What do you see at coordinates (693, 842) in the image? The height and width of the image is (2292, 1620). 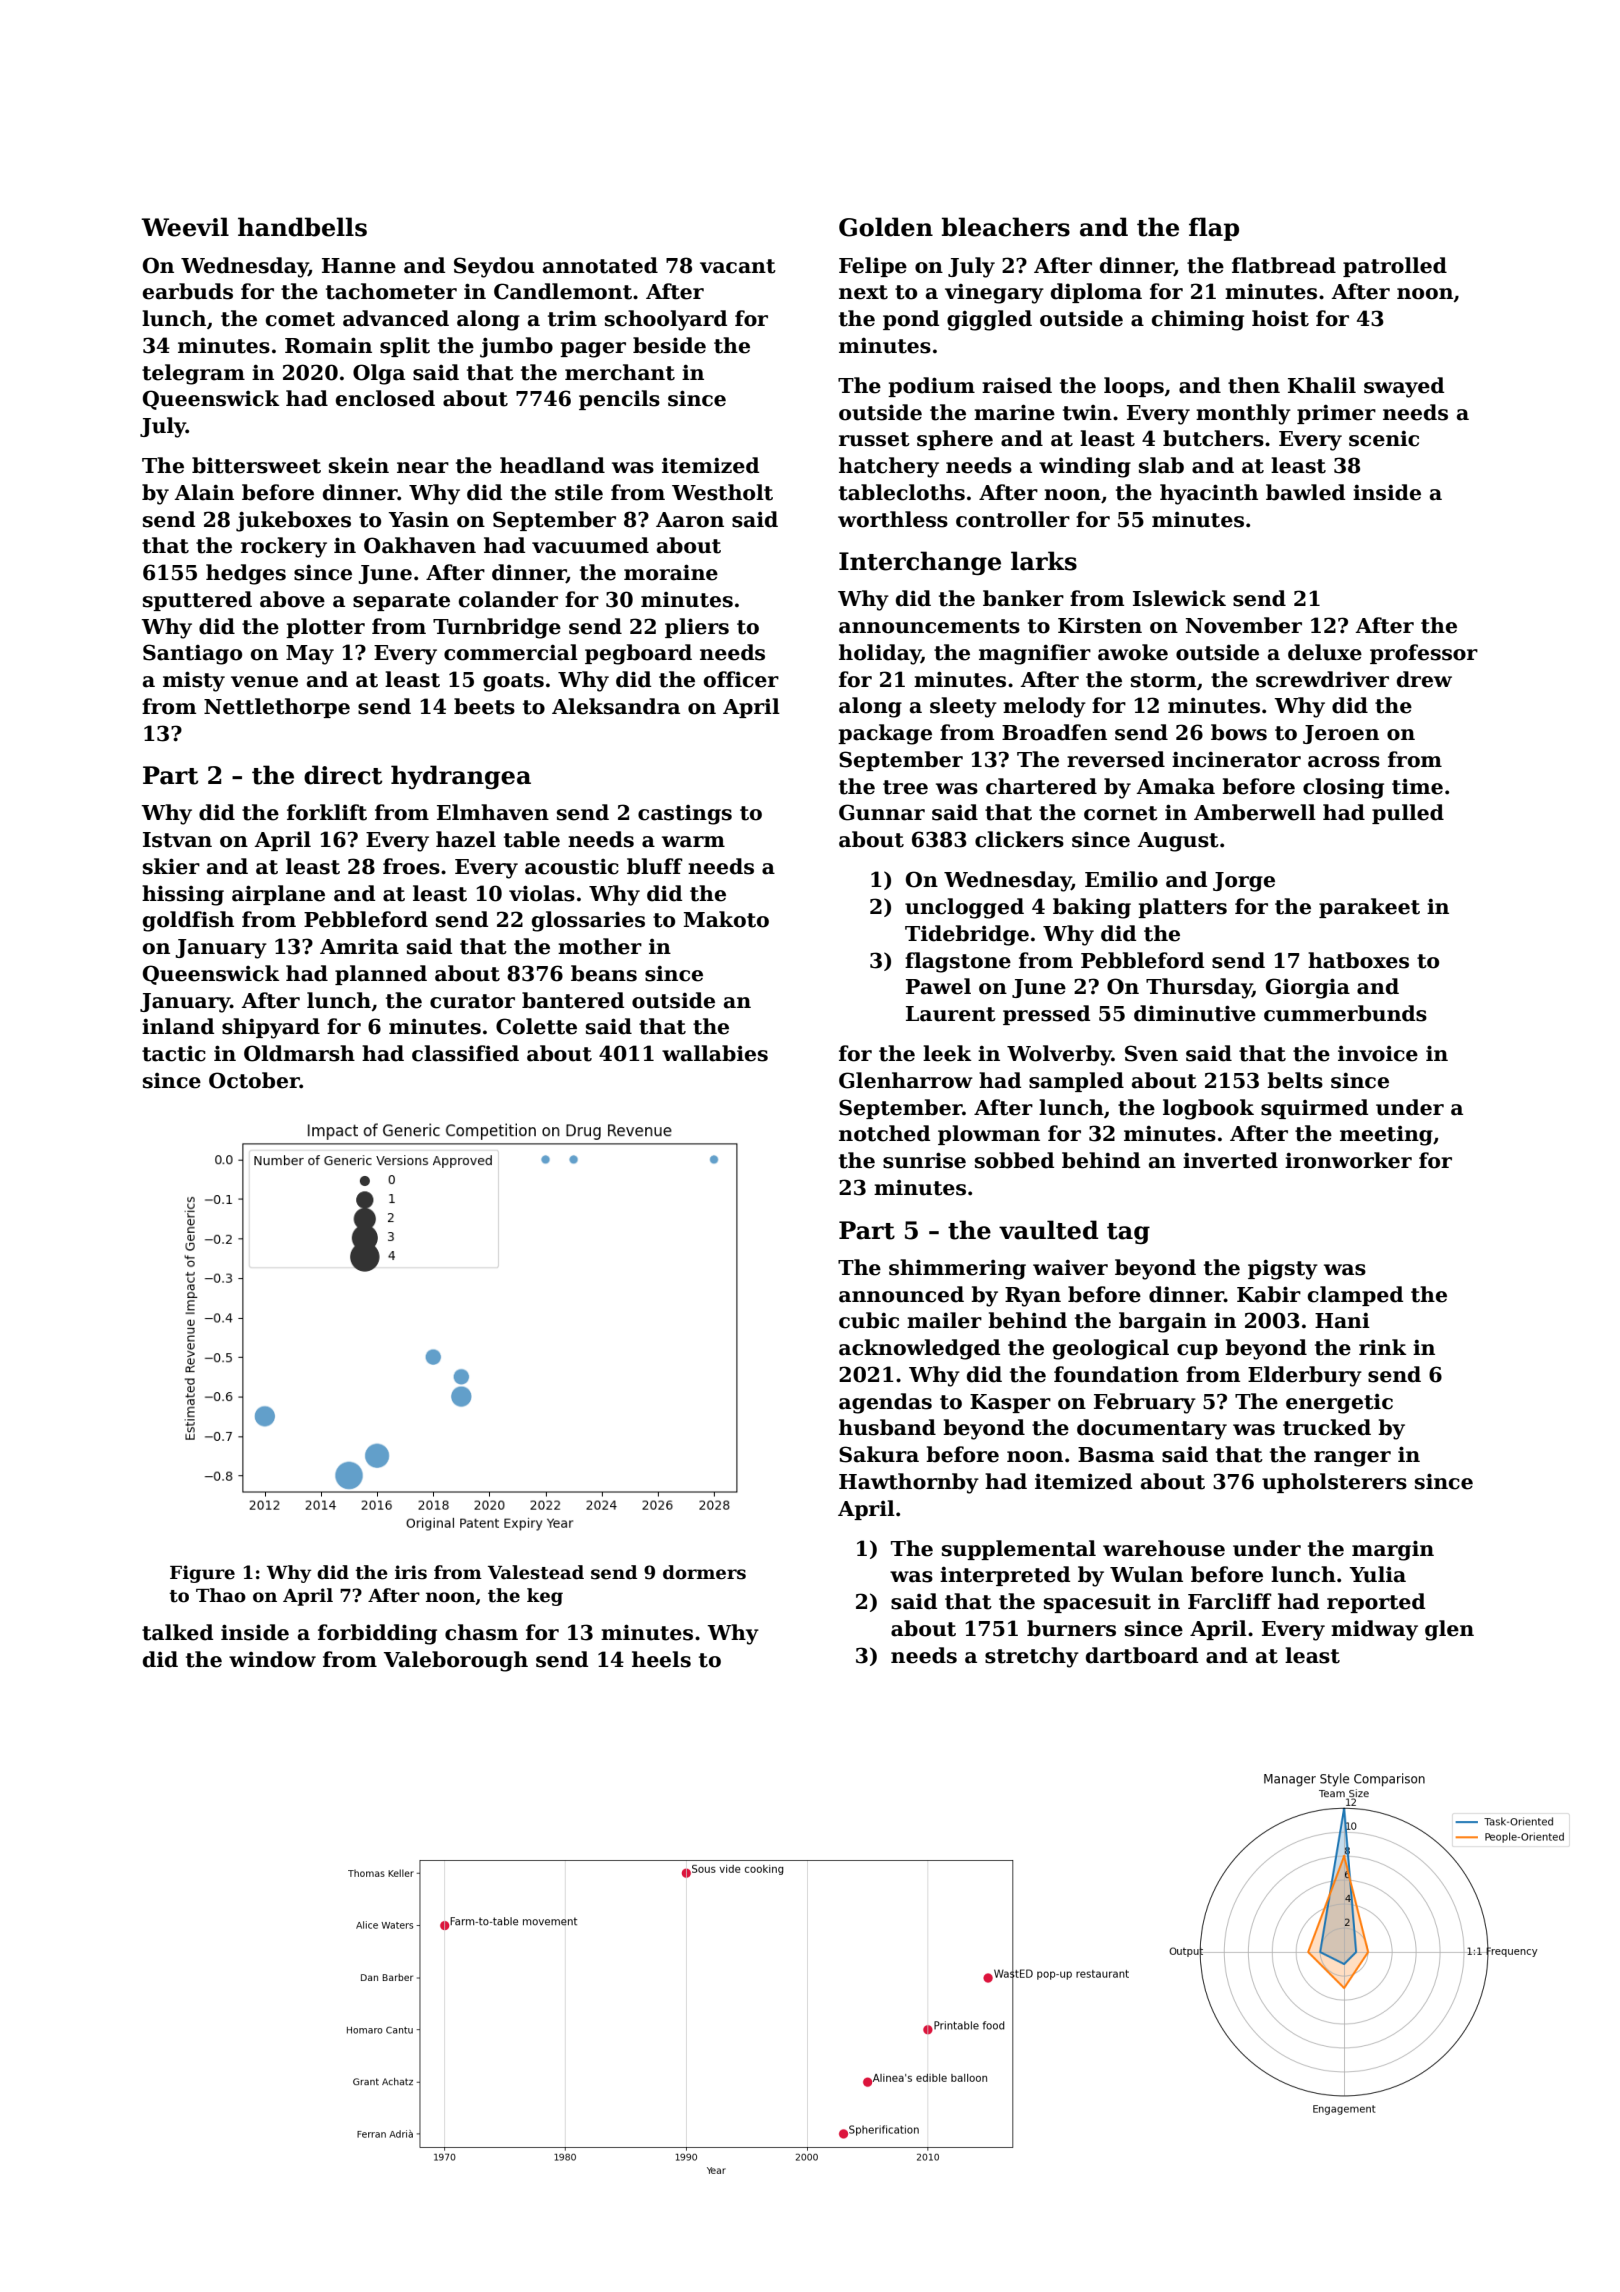 I see `warm` at bounding box center [693, 842].
